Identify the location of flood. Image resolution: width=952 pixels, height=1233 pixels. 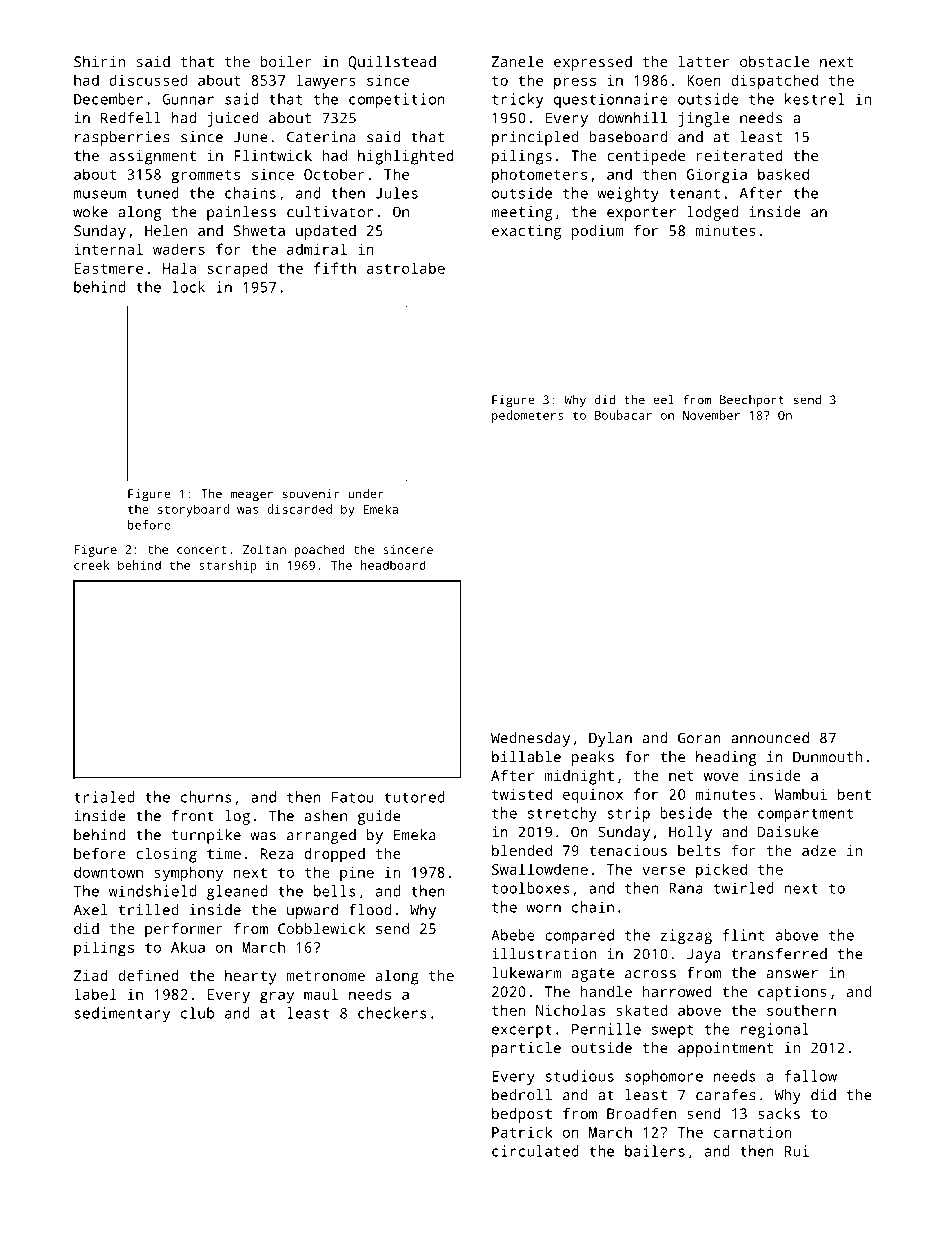
(370, 910).
